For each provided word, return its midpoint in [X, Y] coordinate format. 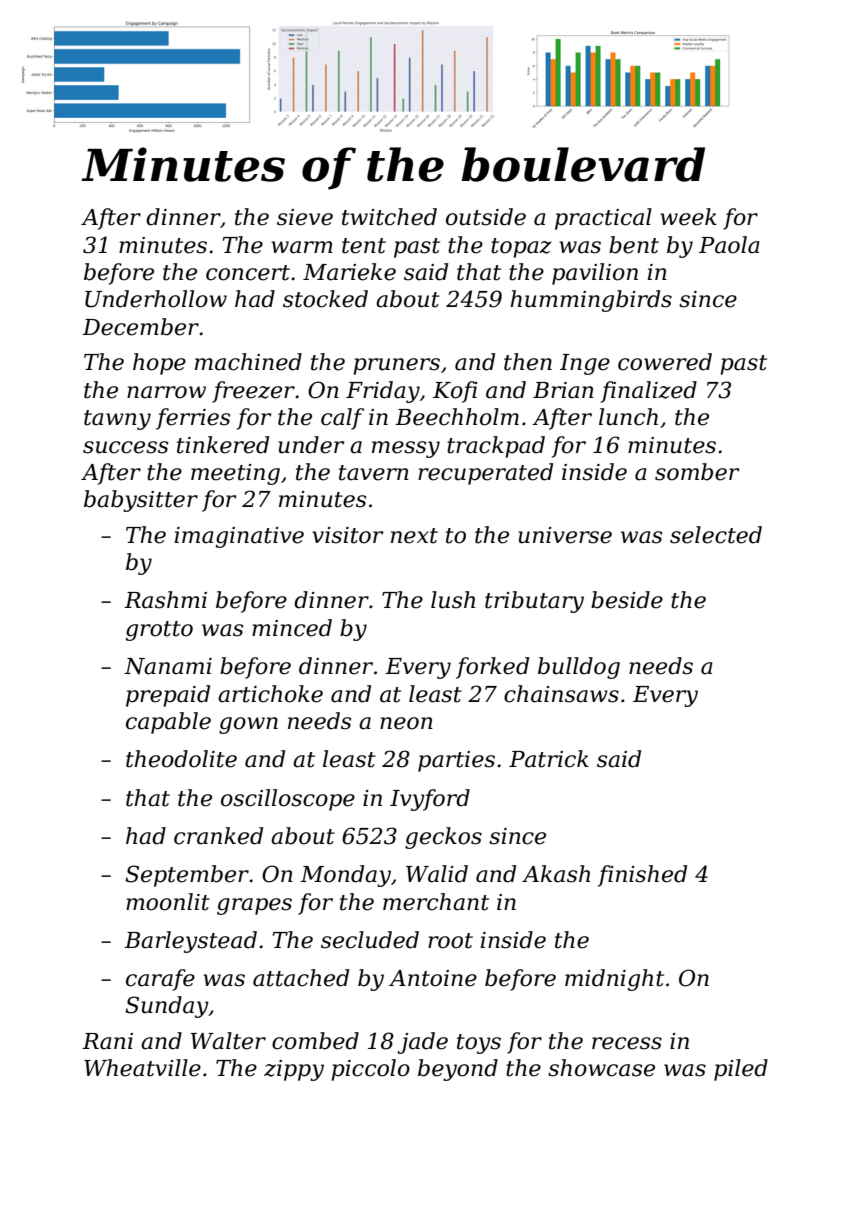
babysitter [141, 501]
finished [642, 876]
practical [603, 219]
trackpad [496, 447]
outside [486, 217]
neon [406, 723]
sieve [305, 217]
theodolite [181, 759]
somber [697, 472]
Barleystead [190, 942]
